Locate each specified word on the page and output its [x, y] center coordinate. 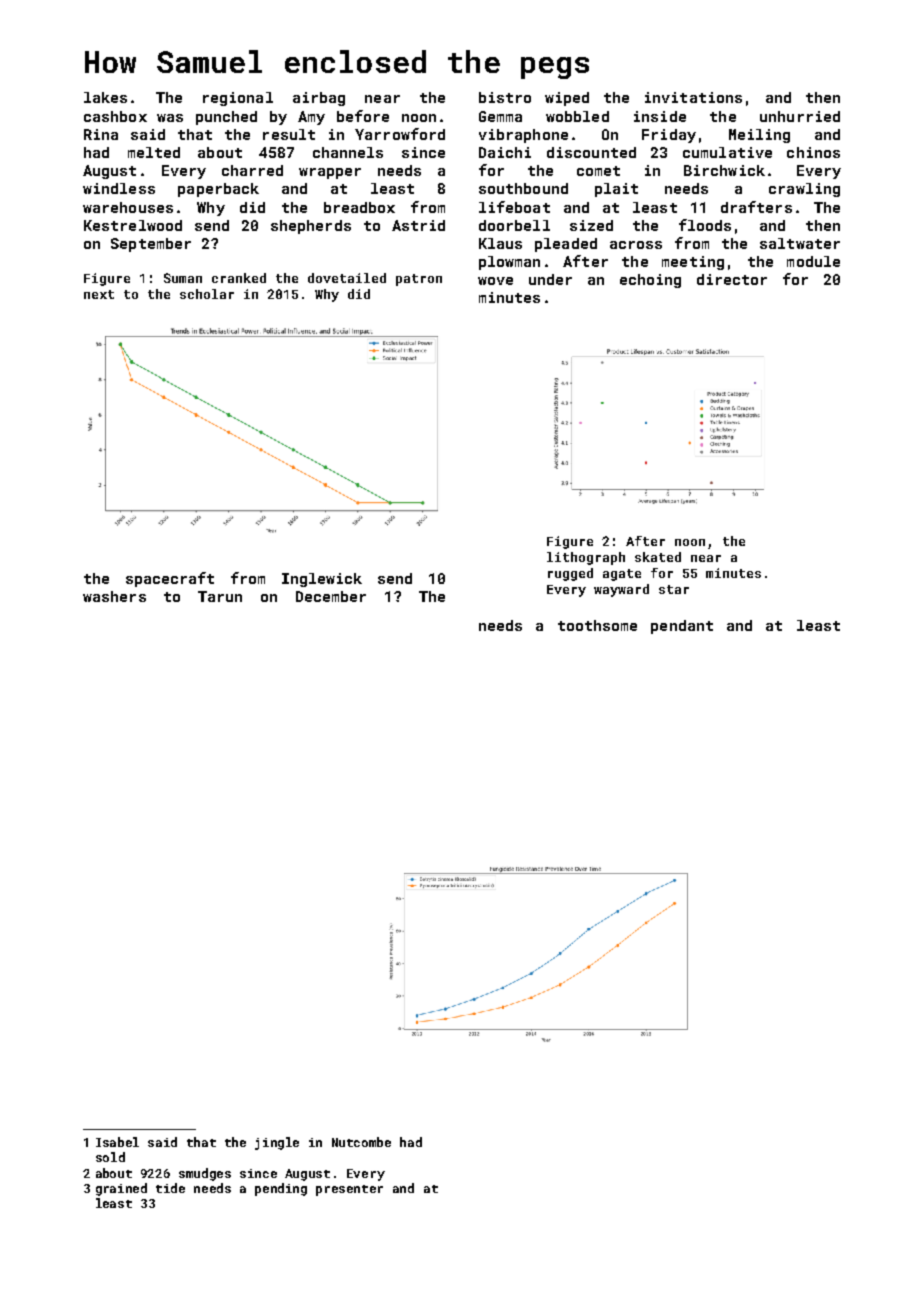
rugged [570, 574]
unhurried [800, 116]
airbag [319, 99]
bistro [505, 97]
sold [110, 1157]
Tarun [220, 596]
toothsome [597, 625]
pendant [682, 627]
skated [658, 557]
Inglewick [322, 580]
